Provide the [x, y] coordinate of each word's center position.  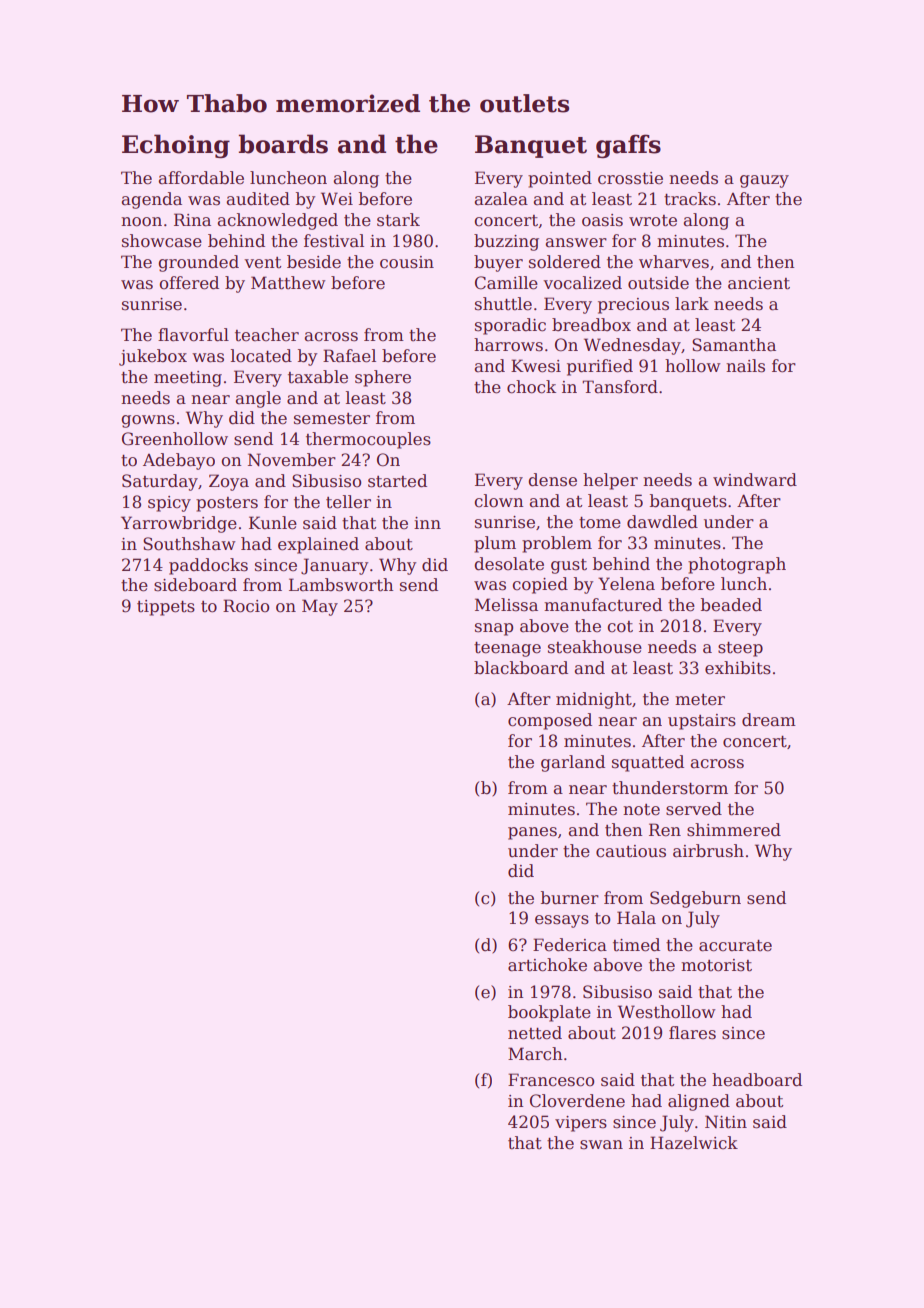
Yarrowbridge [179, 524]
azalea [501, 199]
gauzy [764, 181]
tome [600, 523]
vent [262, 263]
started [397, 481]
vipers [581, 1124]
